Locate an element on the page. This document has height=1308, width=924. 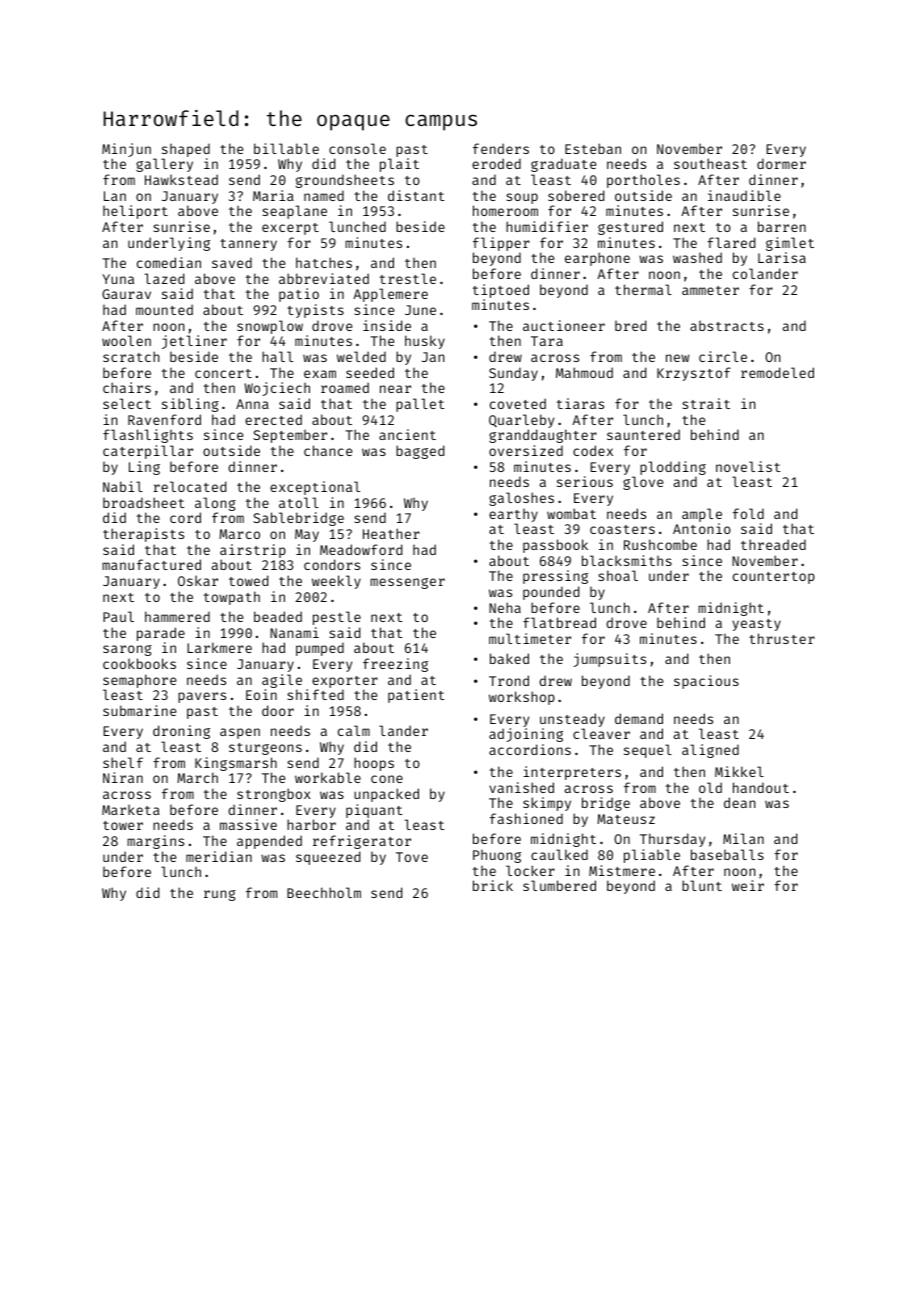
scratch is located at coordinates (131, 356).
